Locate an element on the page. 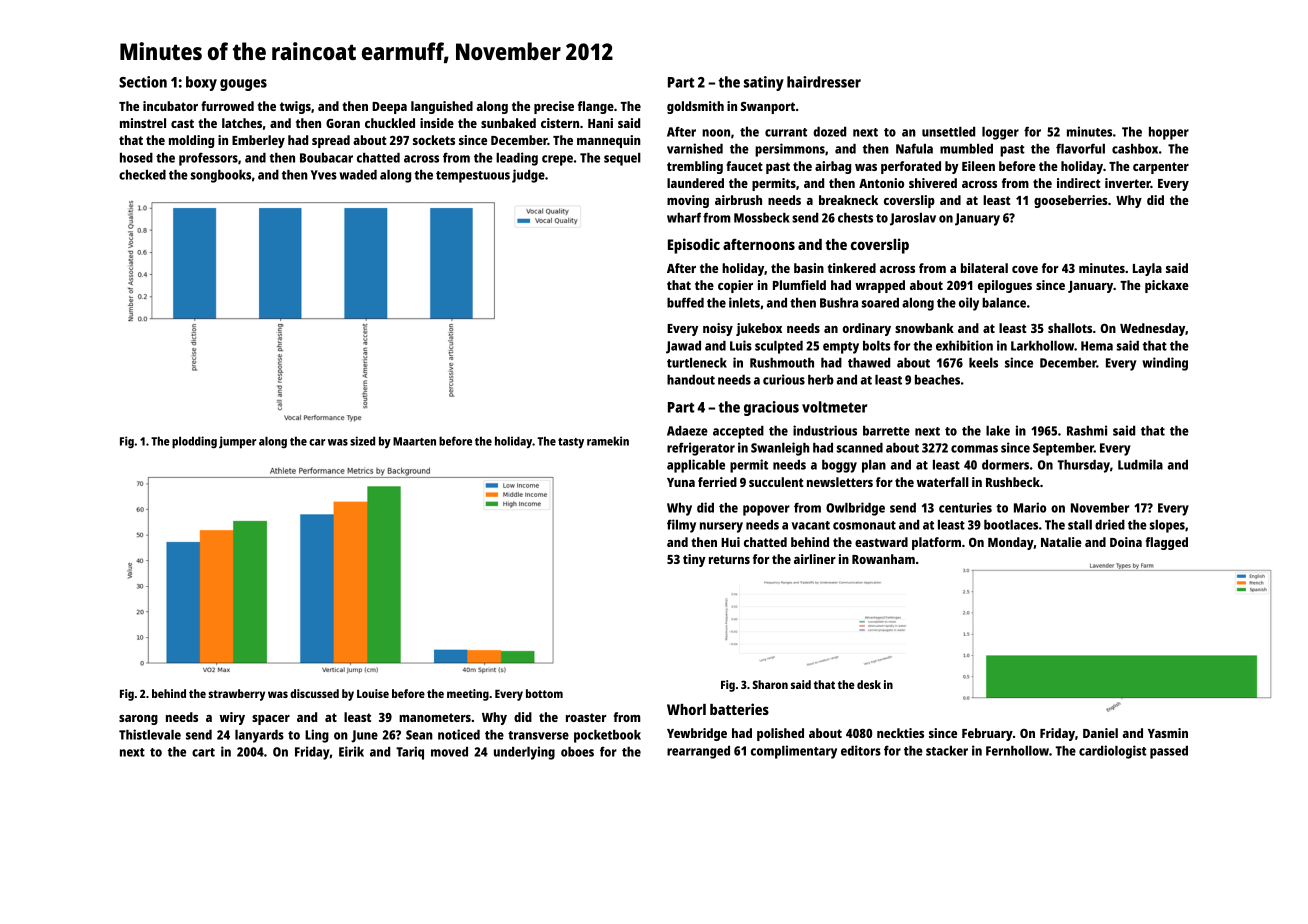 The height and width of the document is (924, 1308). returns is located at coordinates (729, 559).
